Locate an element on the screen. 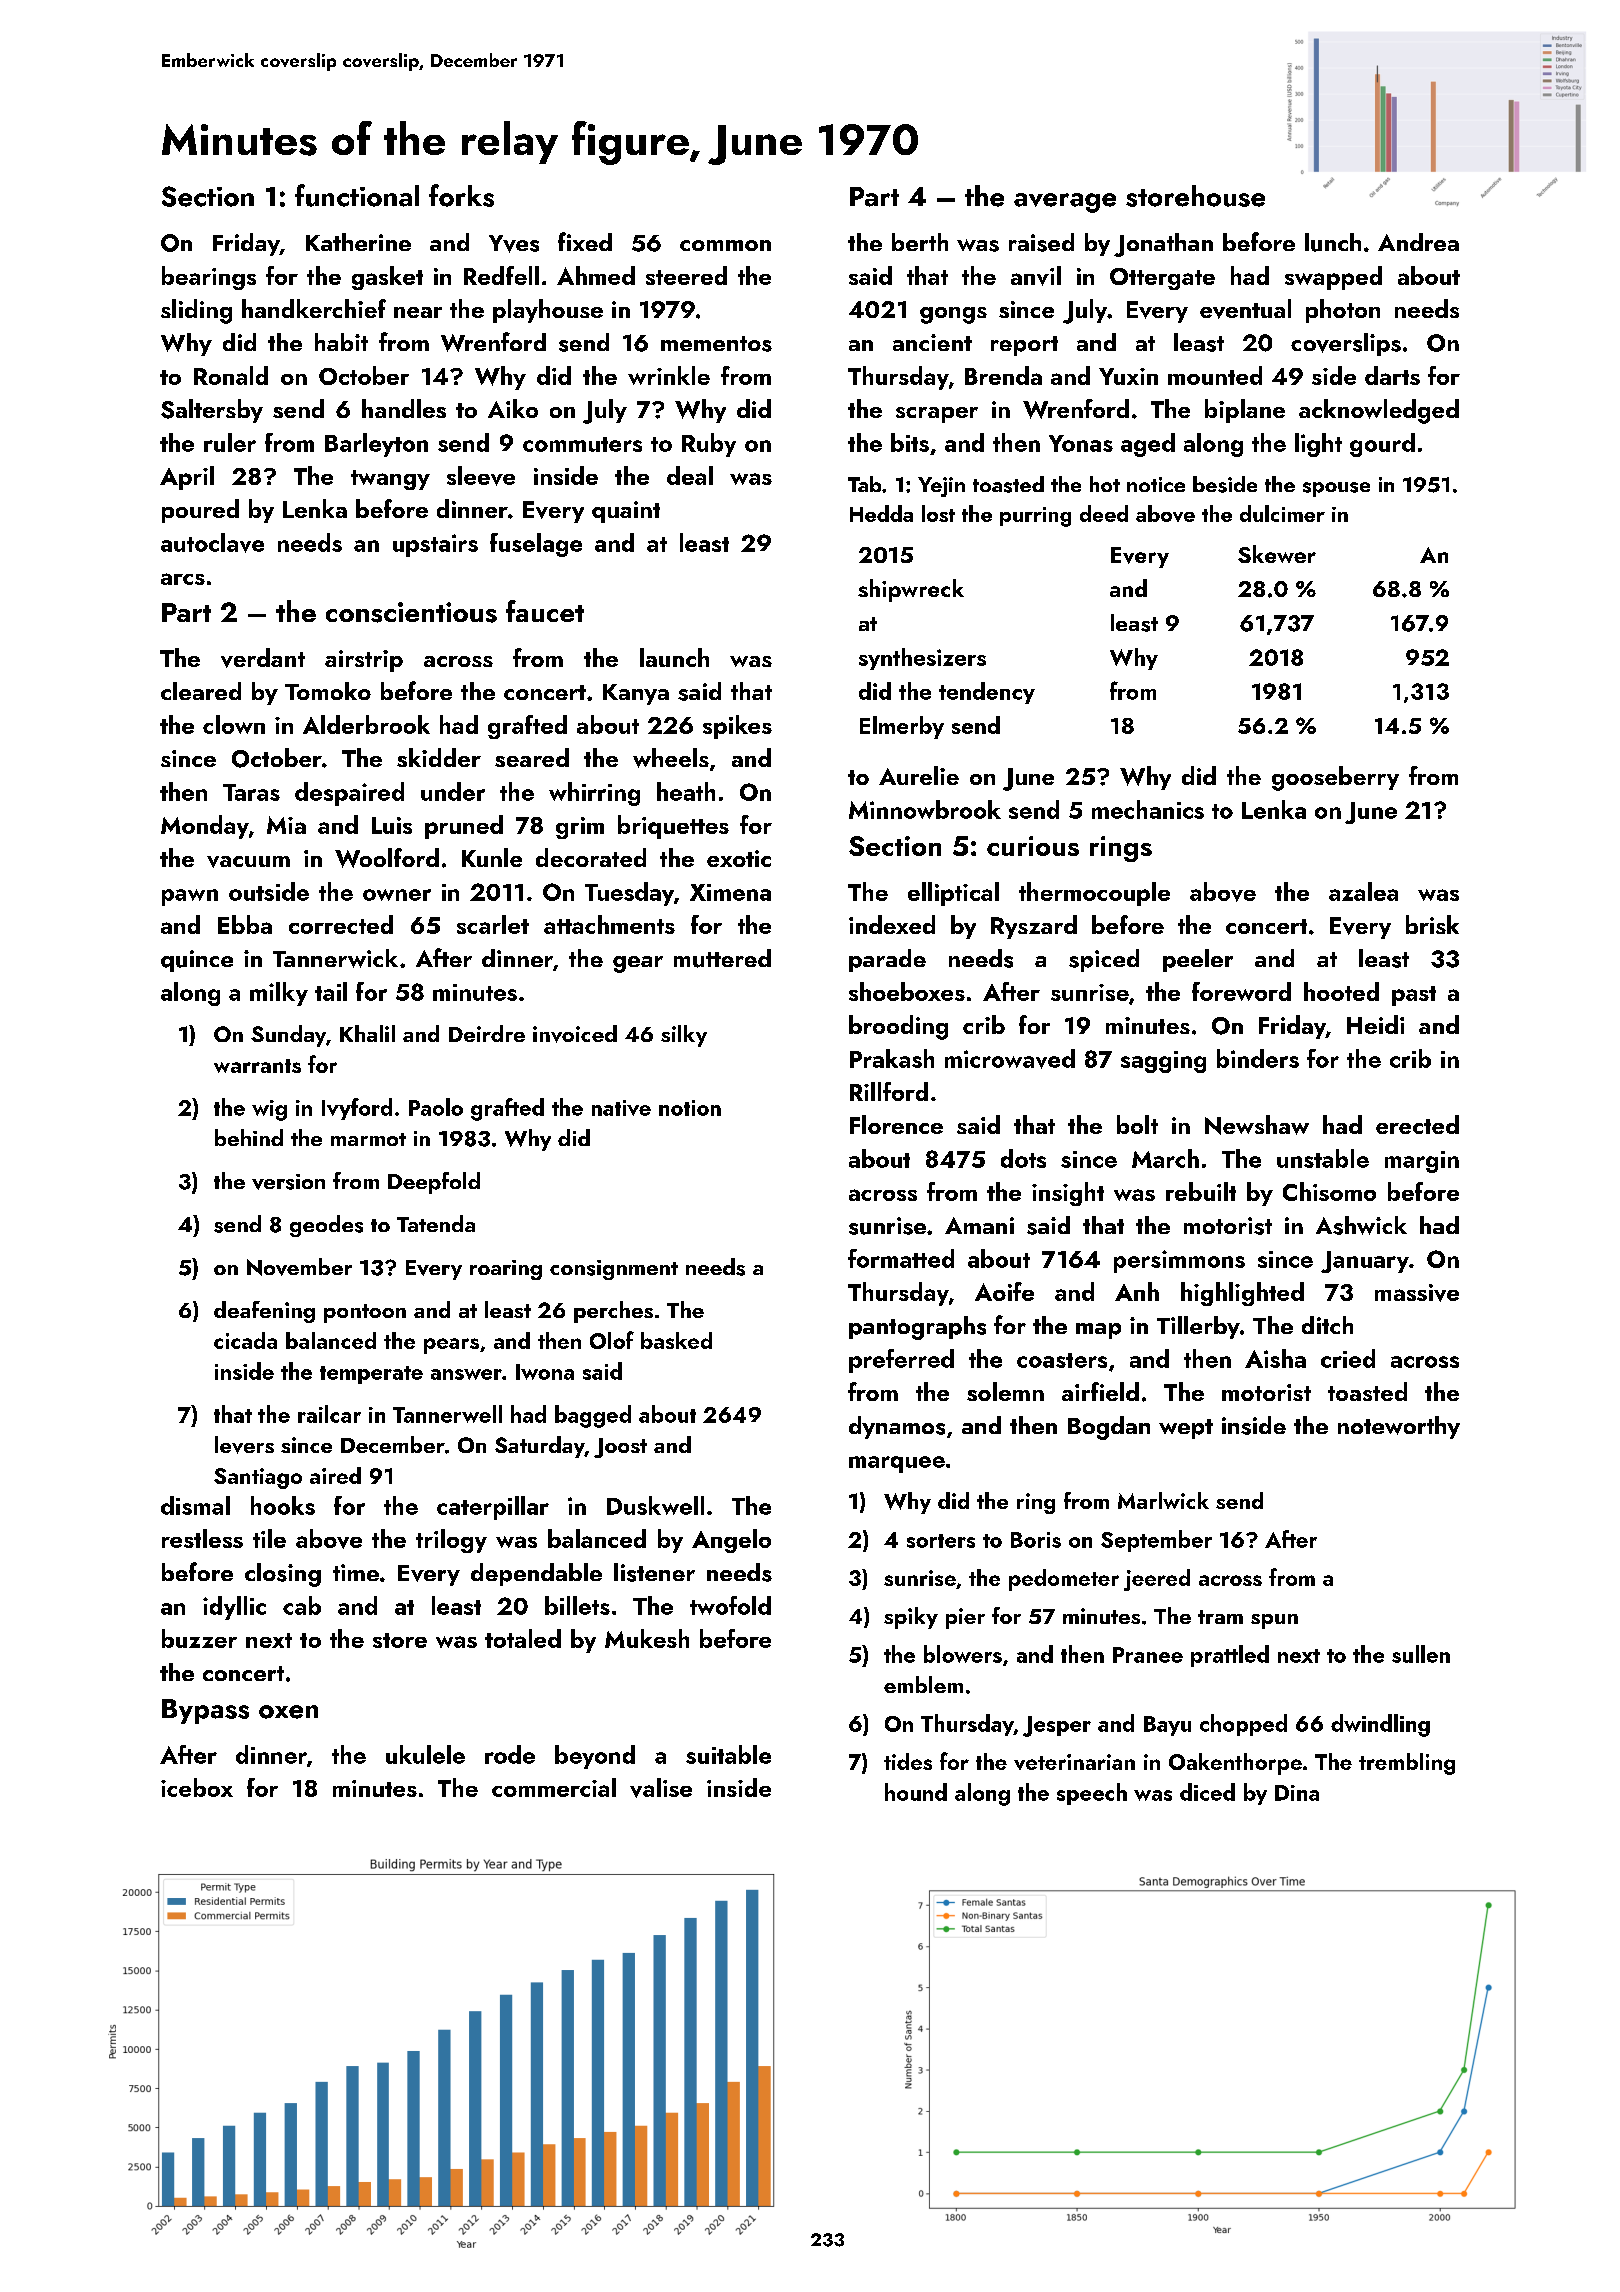 This screenshot has height=2292, width=1620. corrected is located at coordinates (341, 924).
